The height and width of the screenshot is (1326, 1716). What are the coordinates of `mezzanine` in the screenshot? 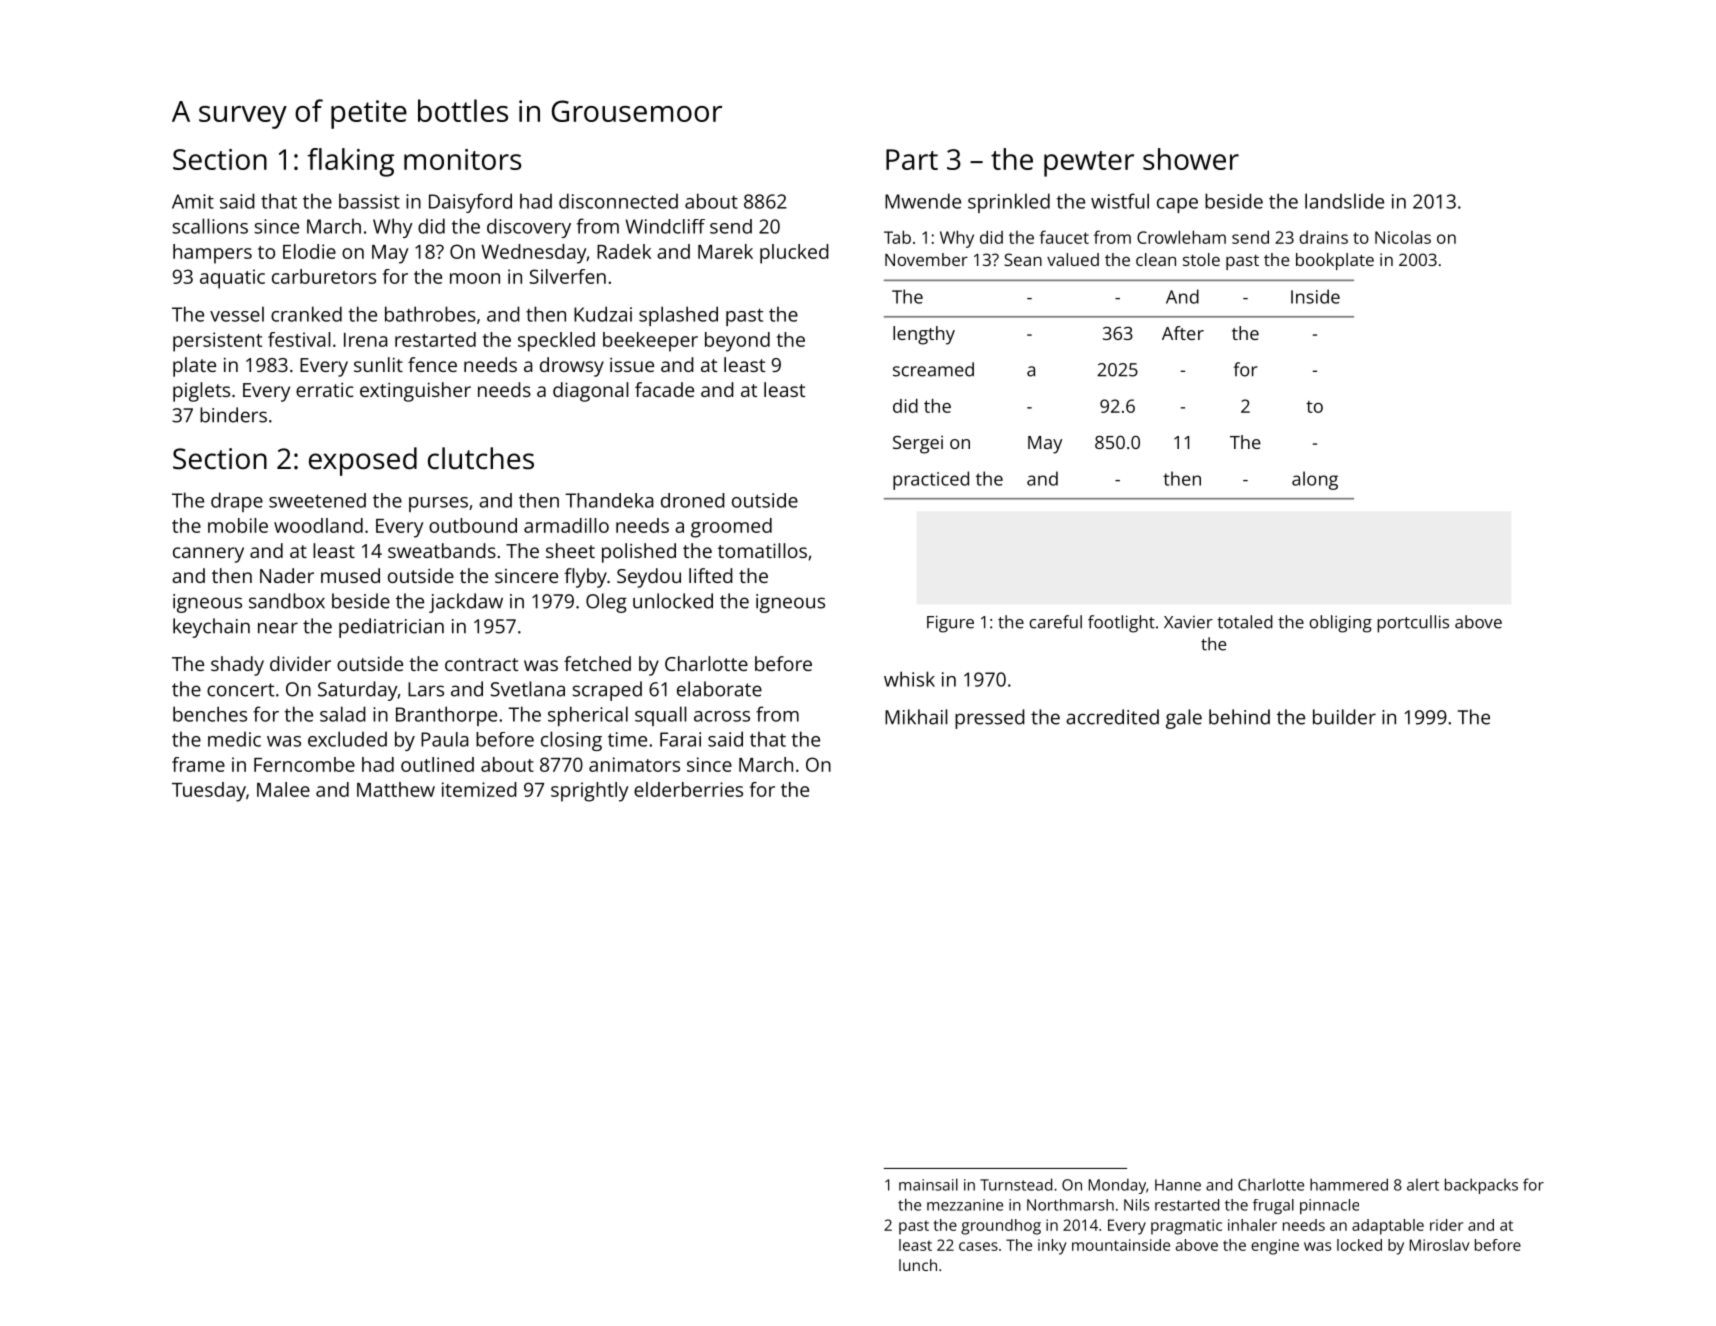 It's located at (965, 1205).
